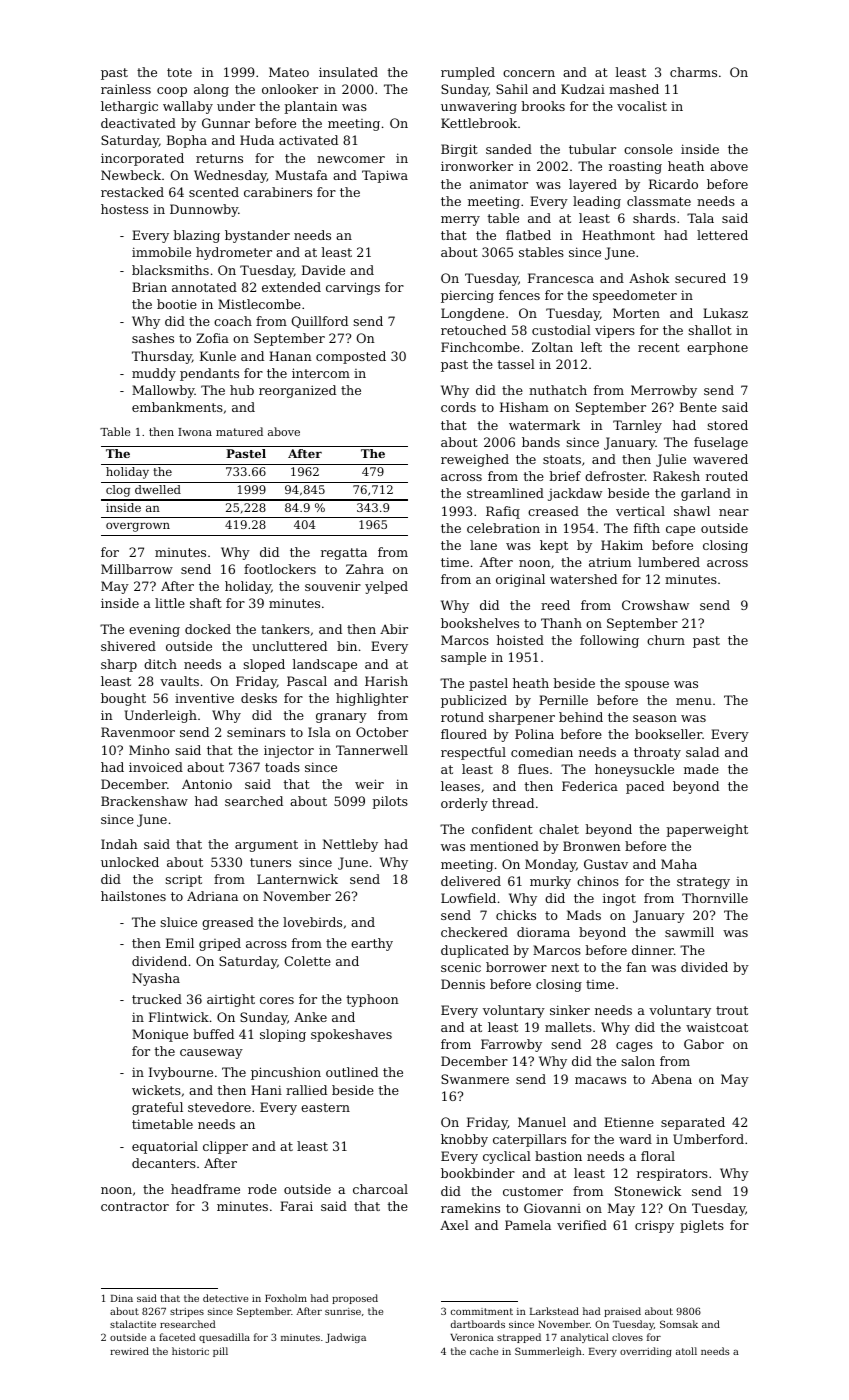  What do you see at coordinates (459, 150) in the page?
I see `Birgit` at bounding box center [459, 150].
